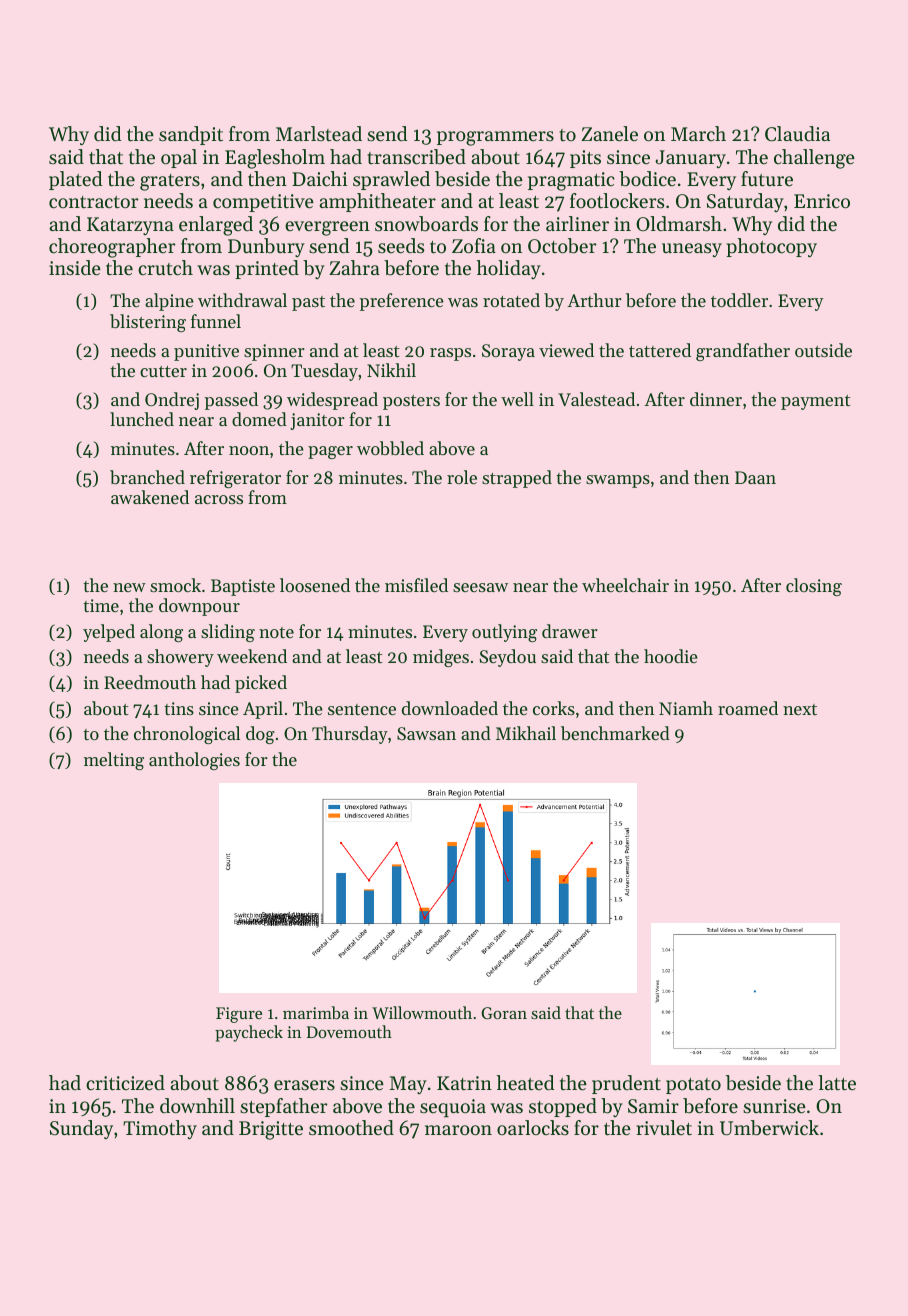 This screenshot has height=1316, width=908. Describe the element at coordinates (402, 302) in the screenshot. I see `preference` at that location.
